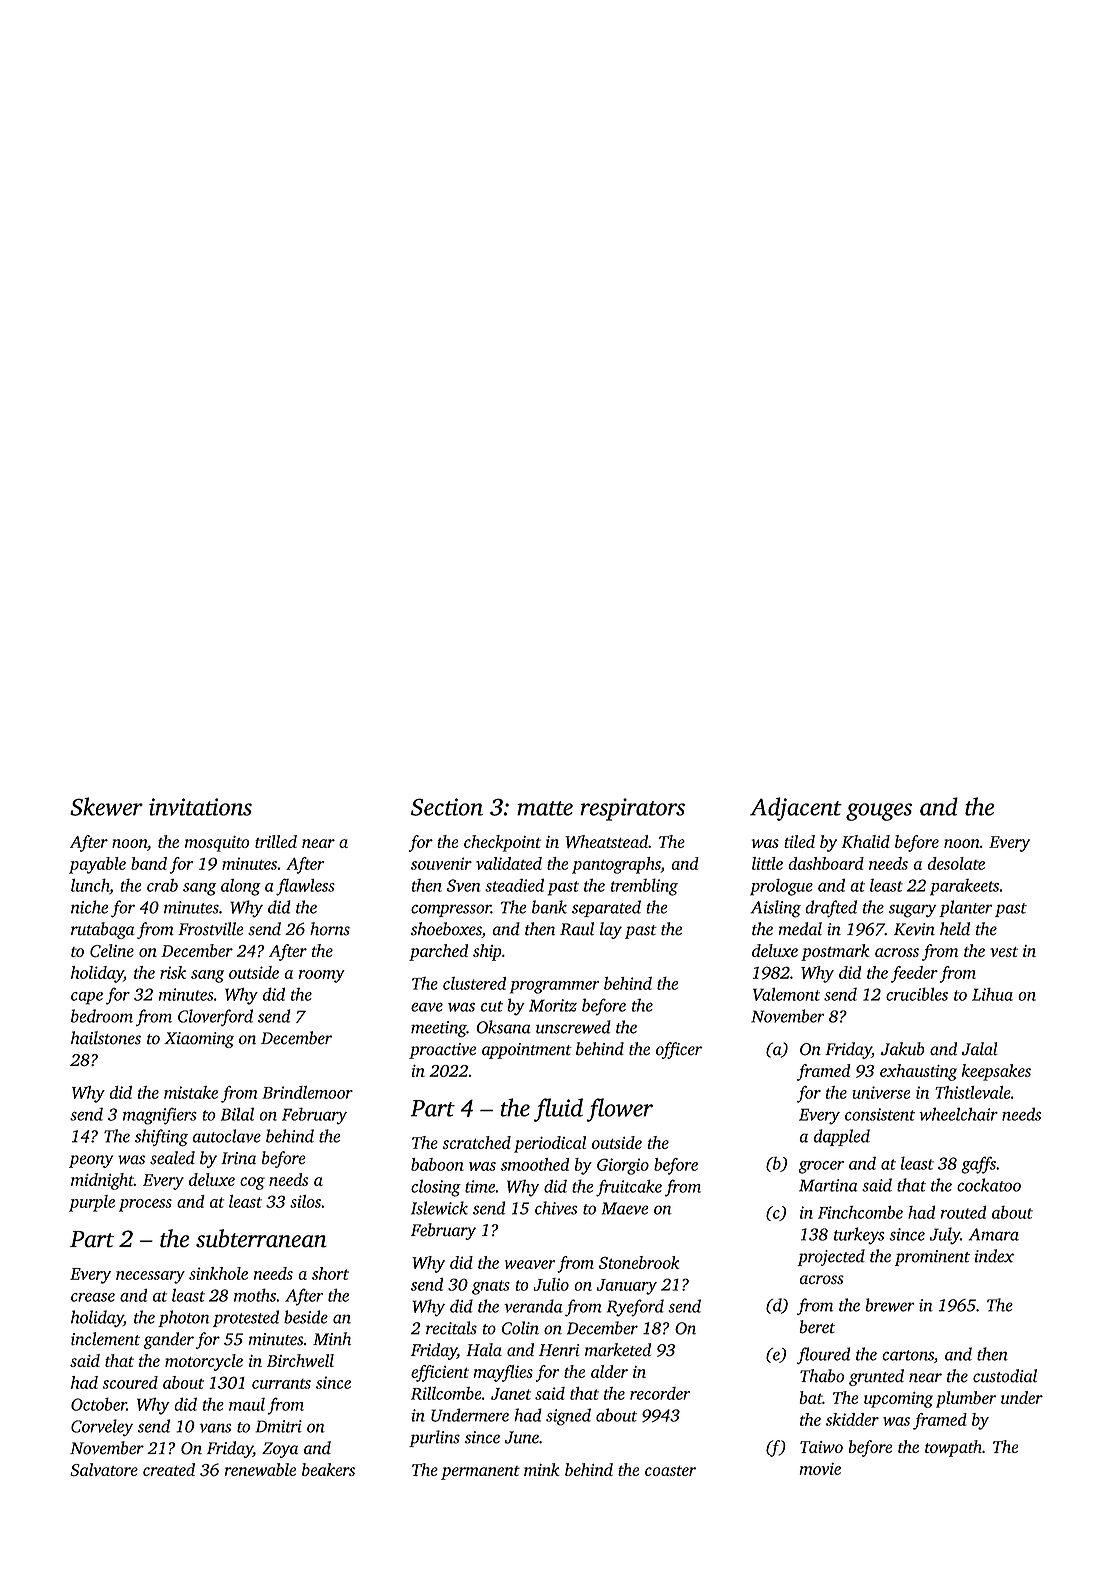  Describe the element at coordinates (332, 1339) in the document. I see `Minh` at that location.
